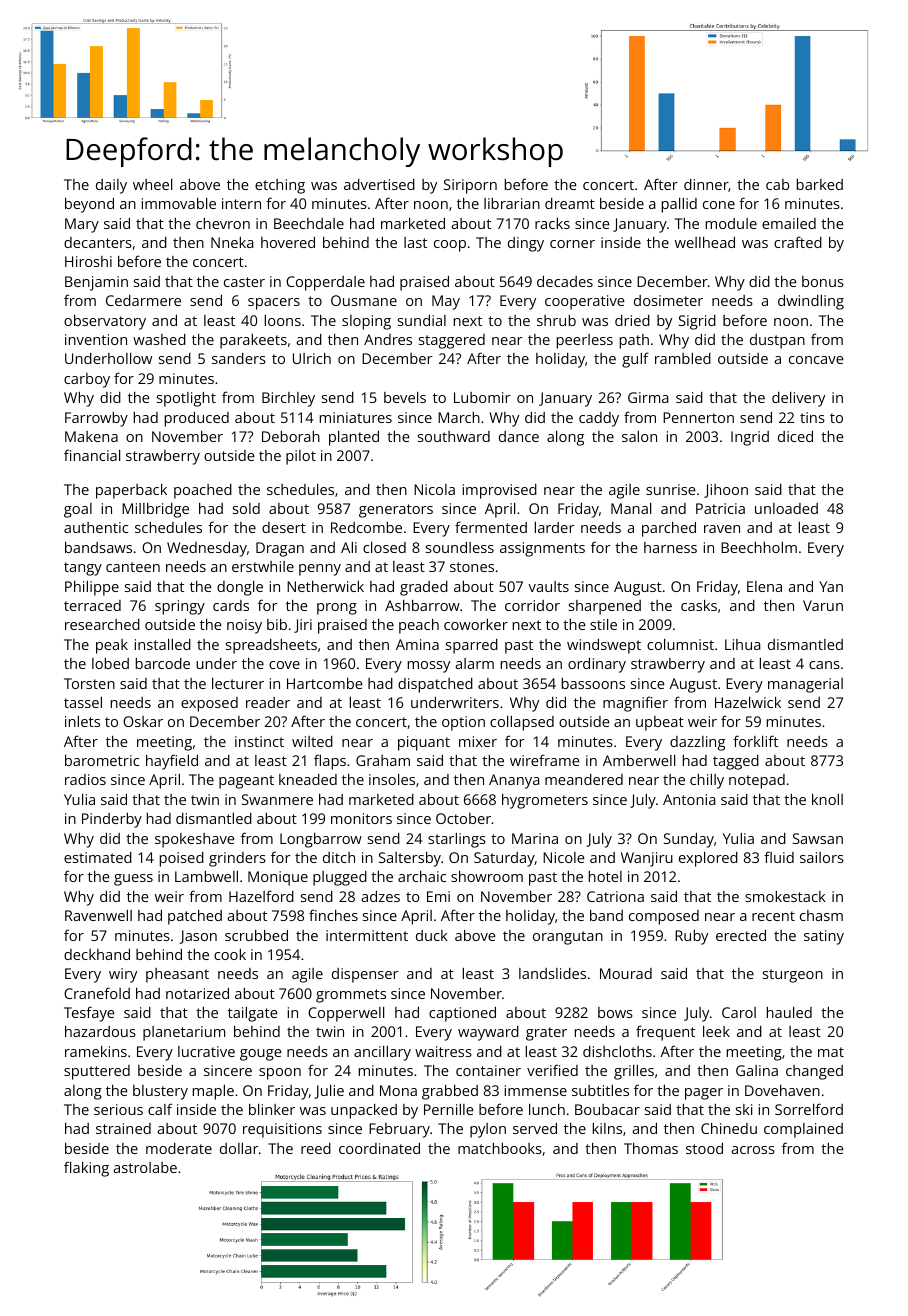 This image has width=908, height=1316. Describe the element at coordinates (415, 242) in the image. I see `last` at that location.
